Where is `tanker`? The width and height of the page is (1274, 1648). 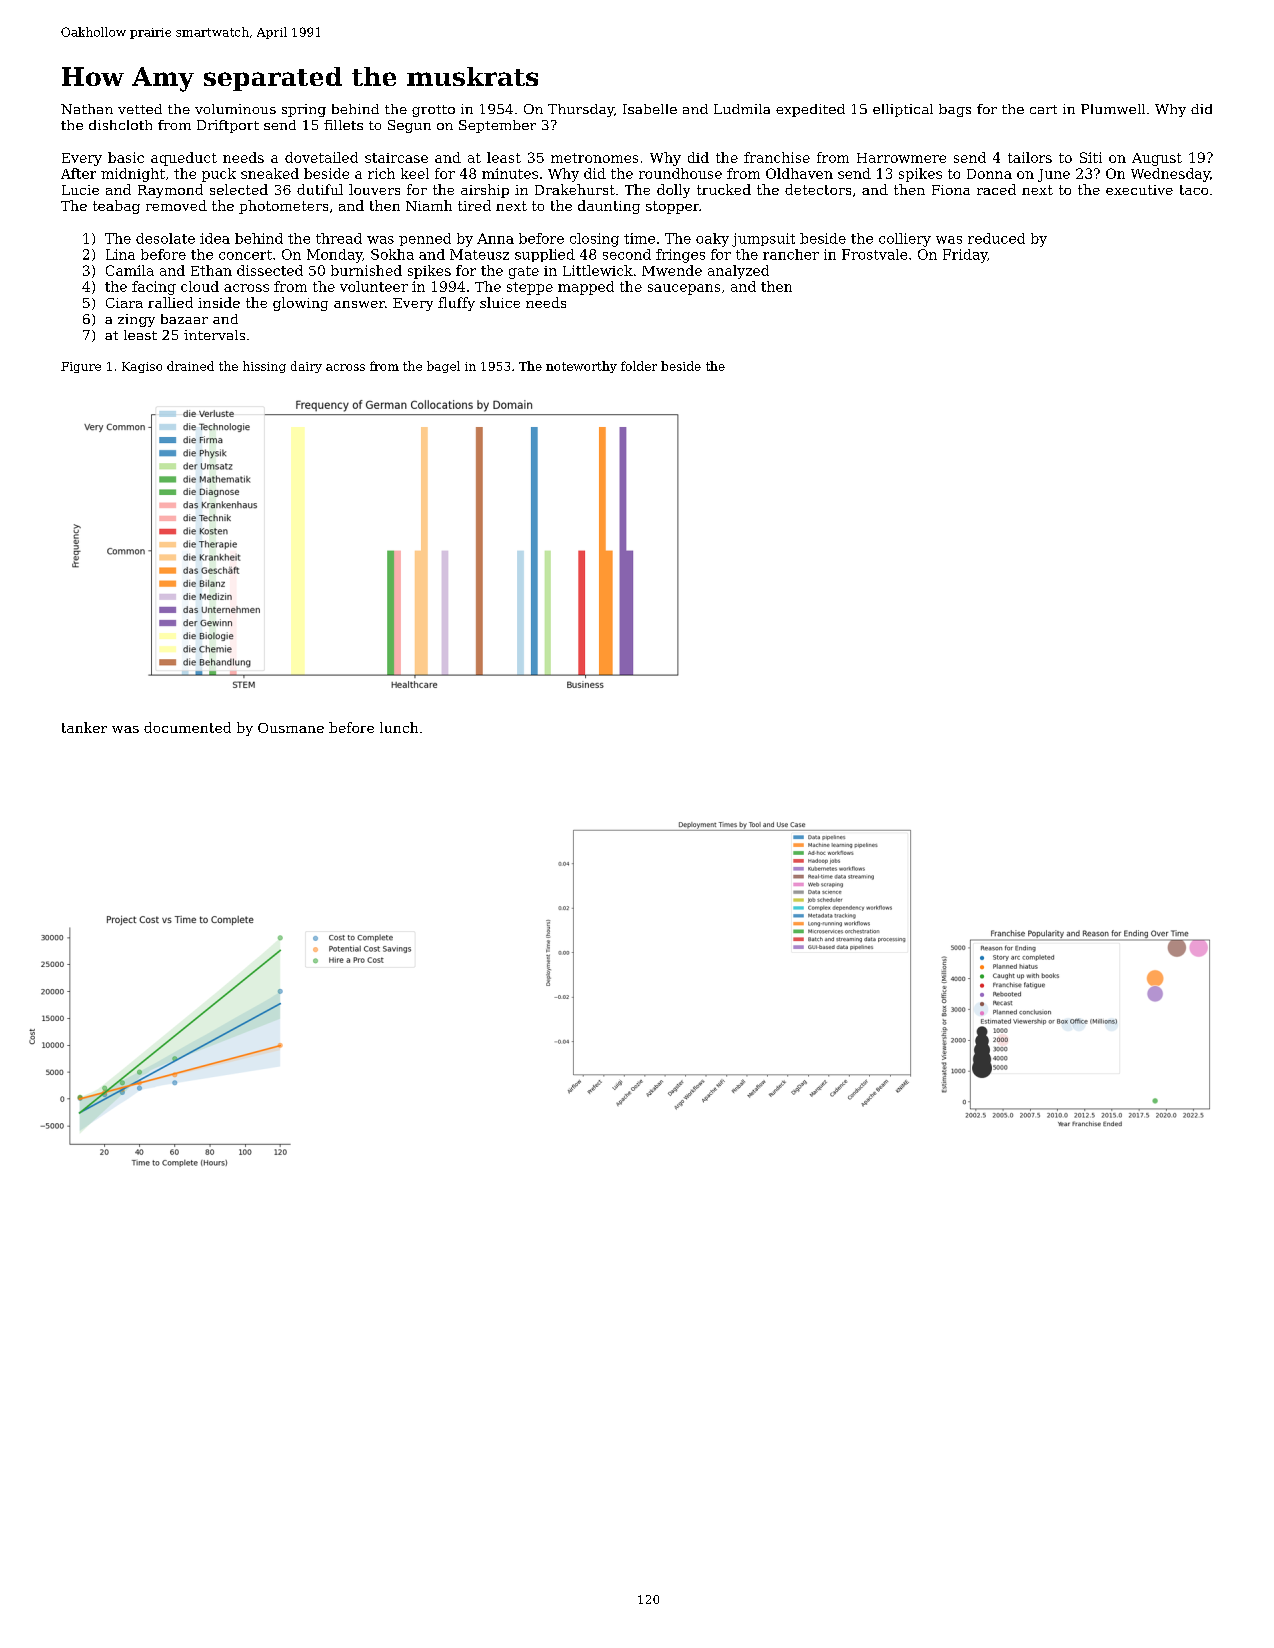 tanker is located at coordinates (84, 727).
